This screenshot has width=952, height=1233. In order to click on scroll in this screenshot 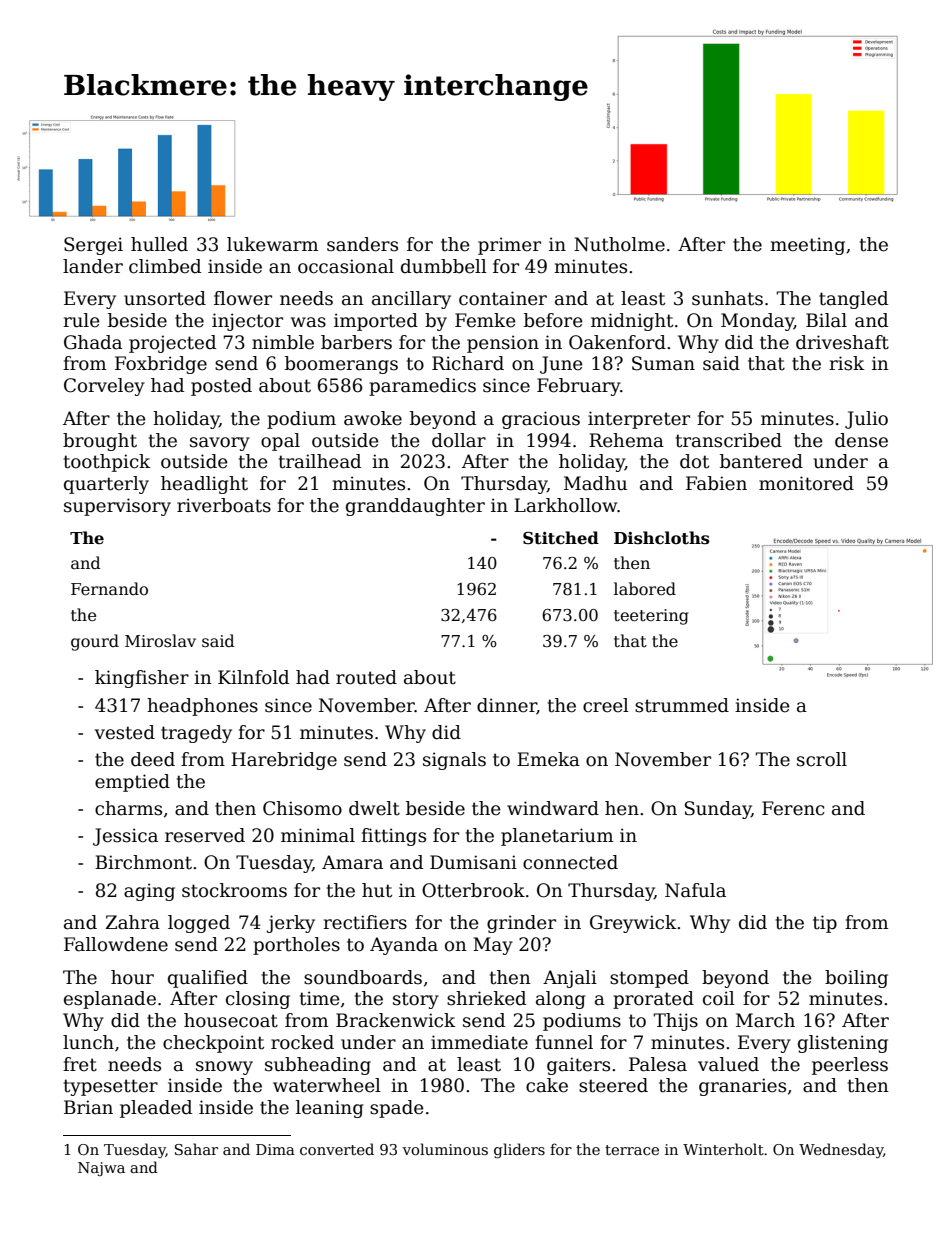, I will do `click(822, 759)`.
